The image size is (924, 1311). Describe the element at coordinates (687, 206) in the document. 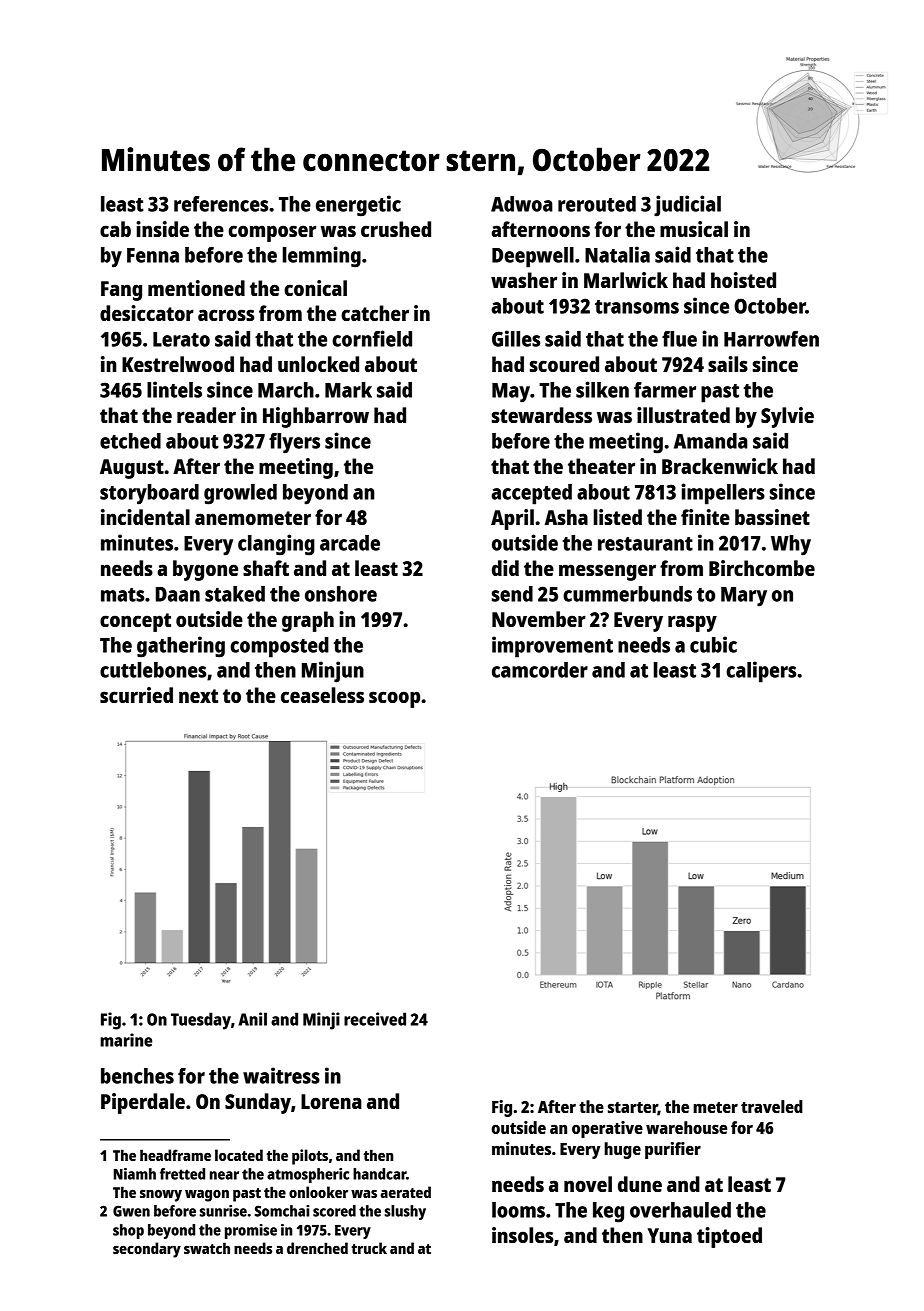

I see `judicial` at that location.
